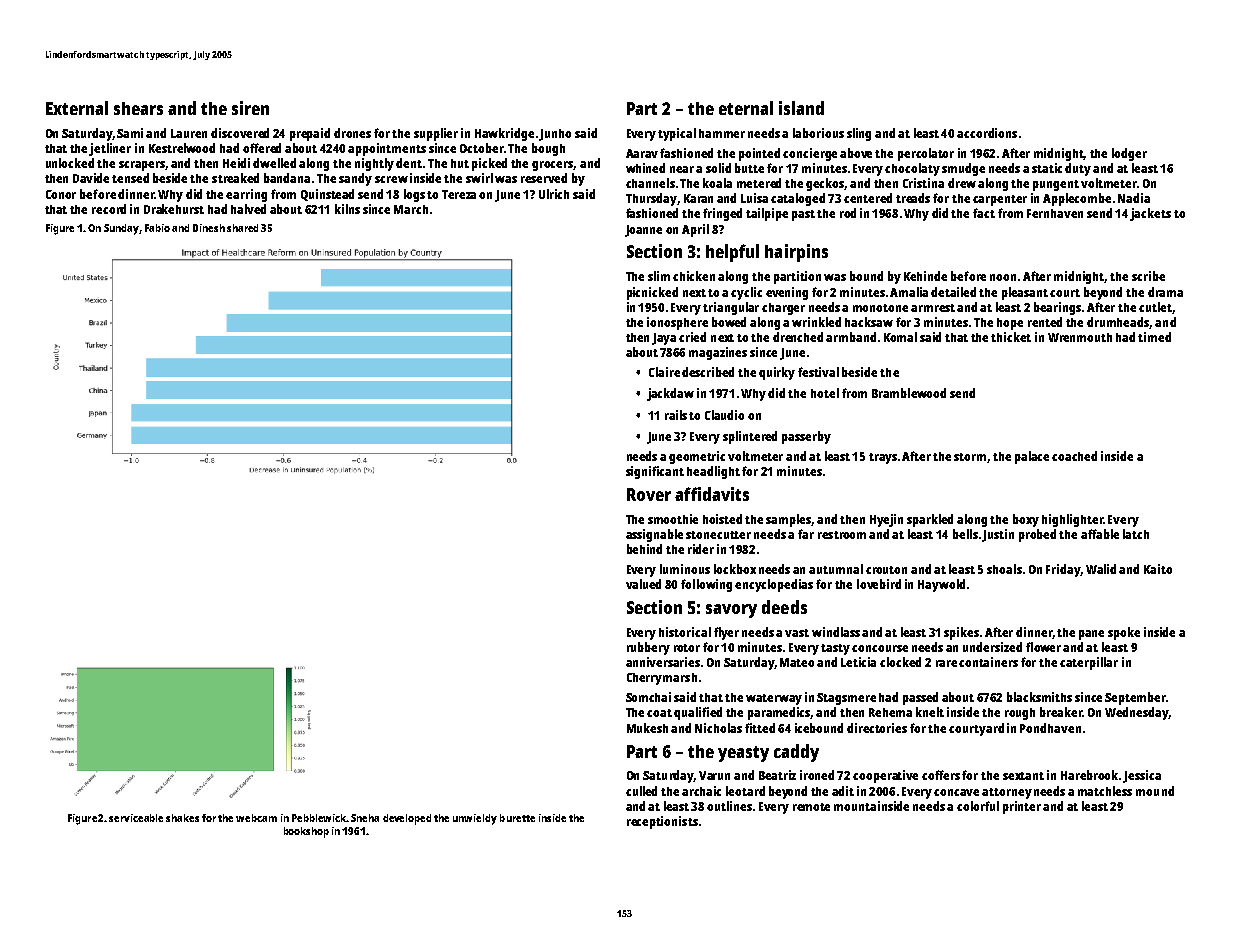 This screenshot has height=952, width=1233. I want to click on logs, so click(414, 195).
